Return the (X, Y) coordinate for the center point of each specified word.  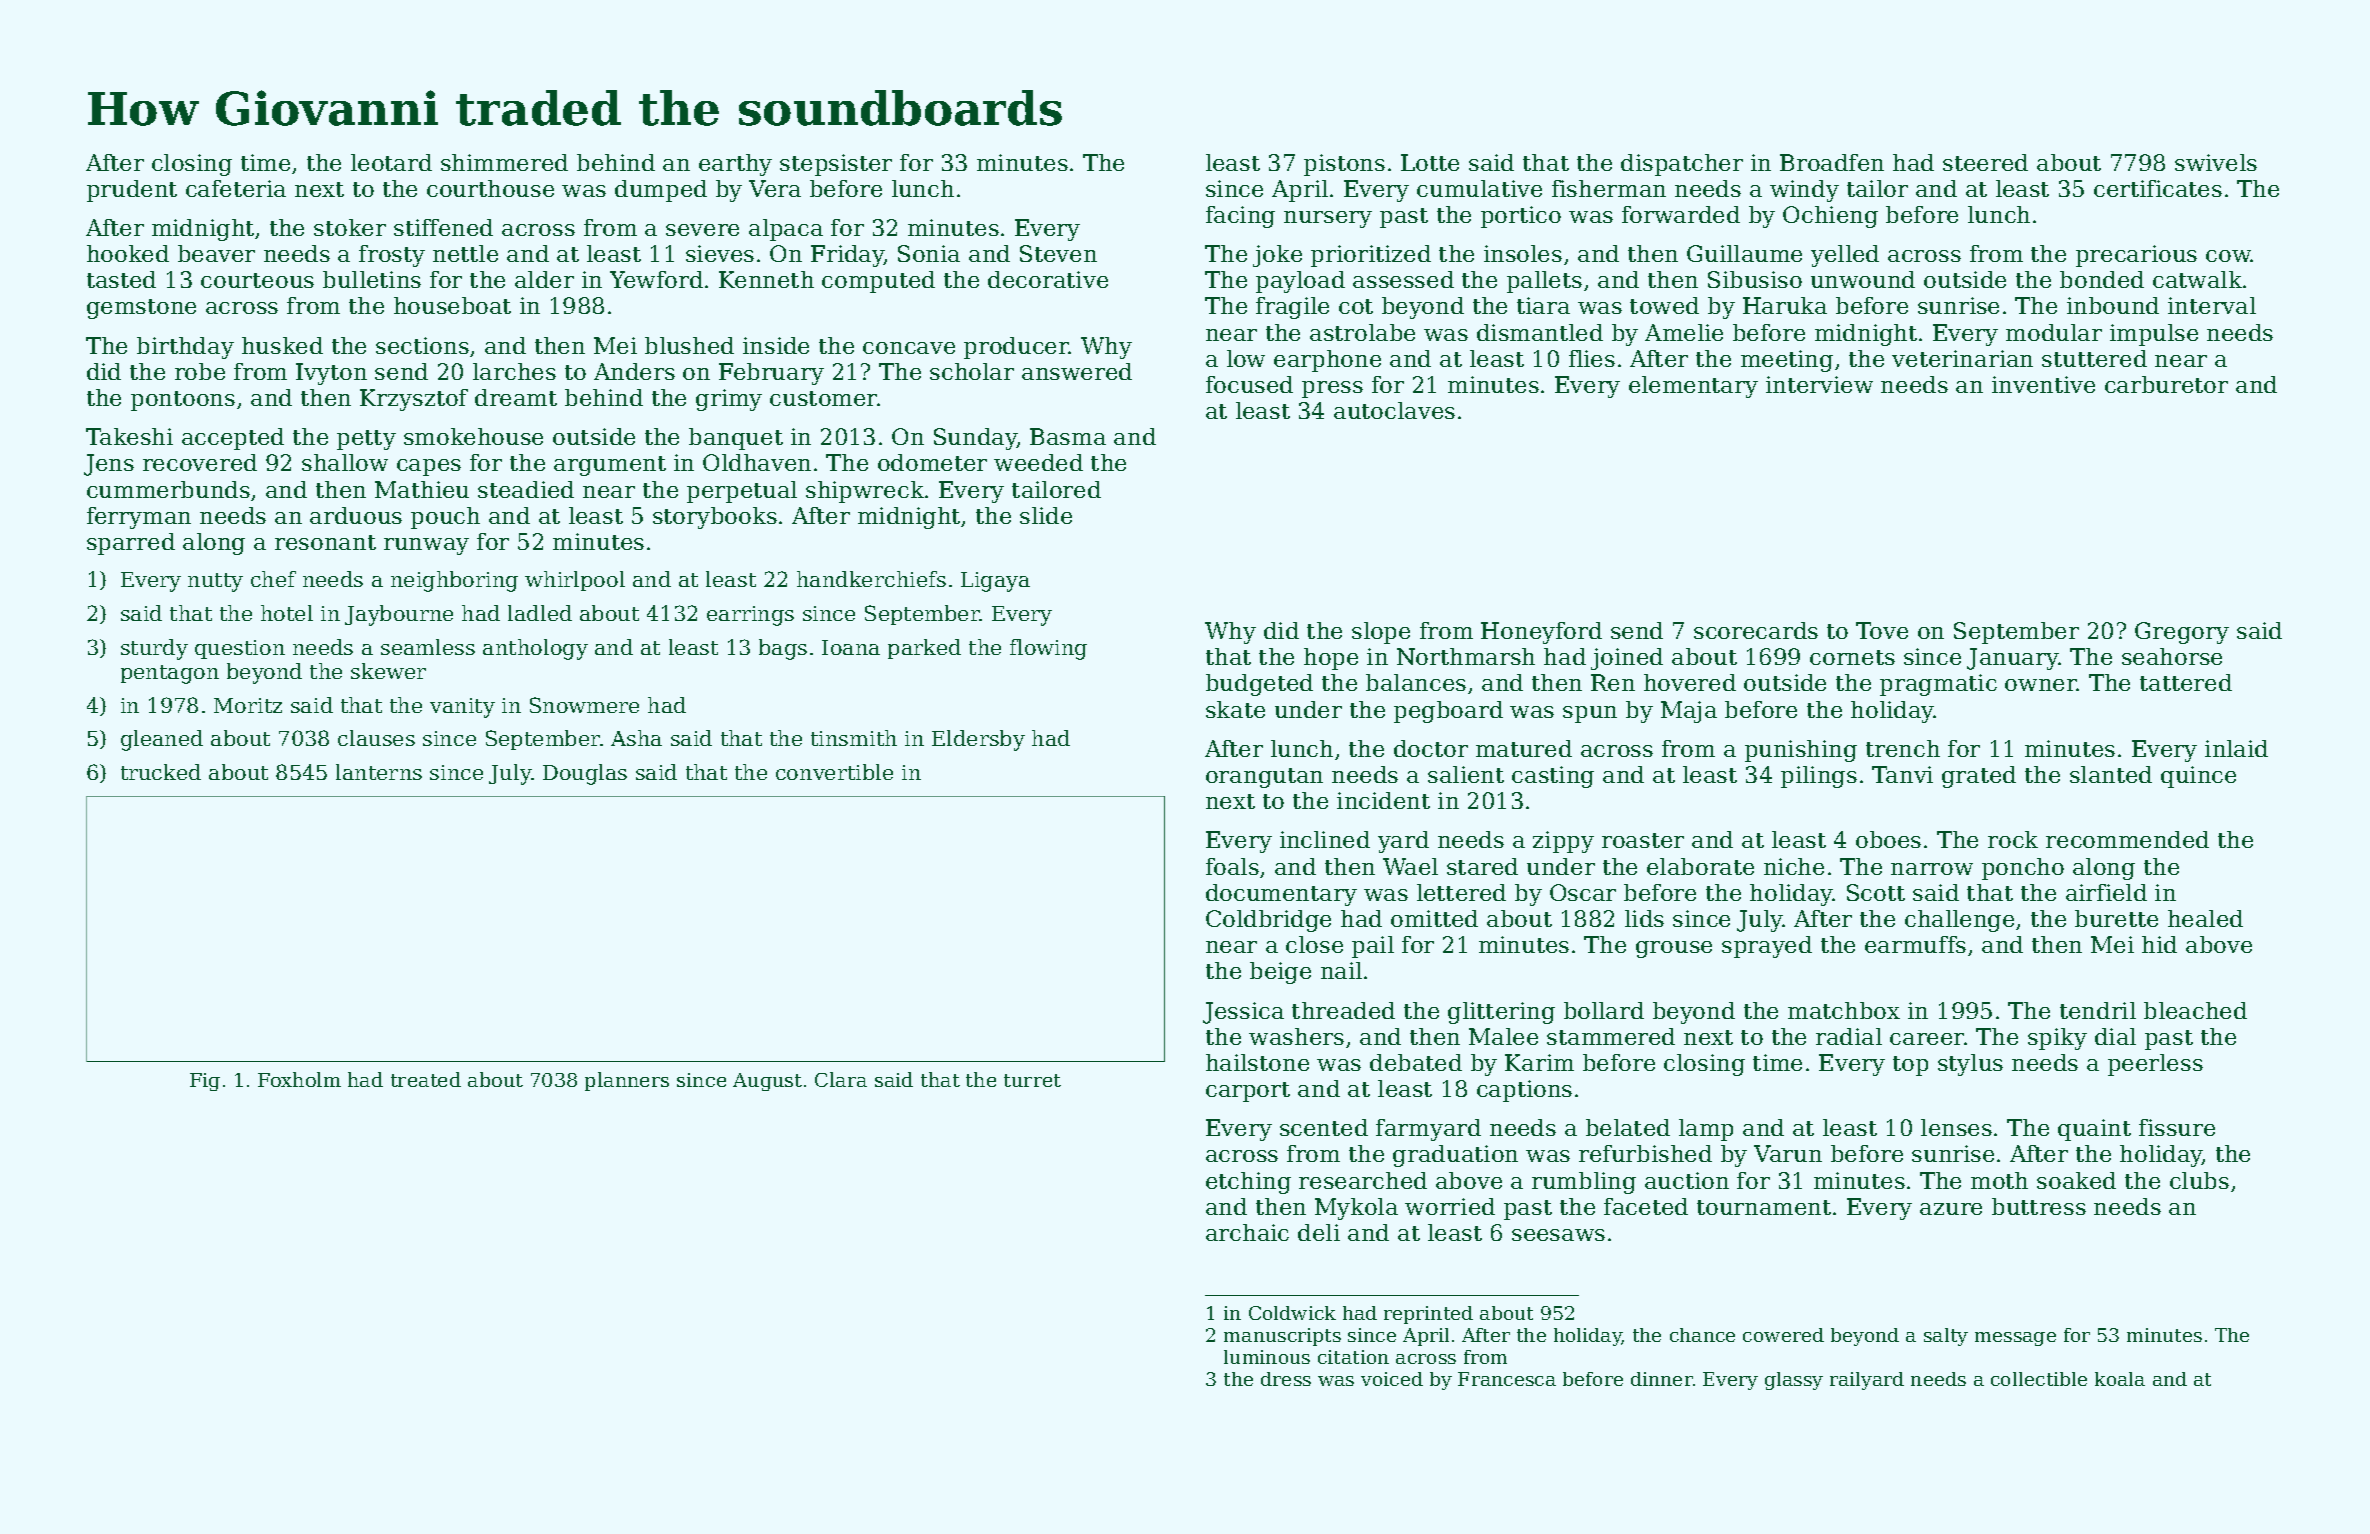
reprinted (1428, 1315)
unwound (1863, 279)
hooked (128, 253)
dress (1286, 1379)
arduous (356, 515)
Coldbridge (1268, 921)
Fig (205, 1082)
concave (909, 348)
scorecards (1756, 630)
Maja (1689, 712)
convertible (834, 772)
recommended (2127, 839)
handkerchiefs (871, 579)
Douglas (585, 774)
